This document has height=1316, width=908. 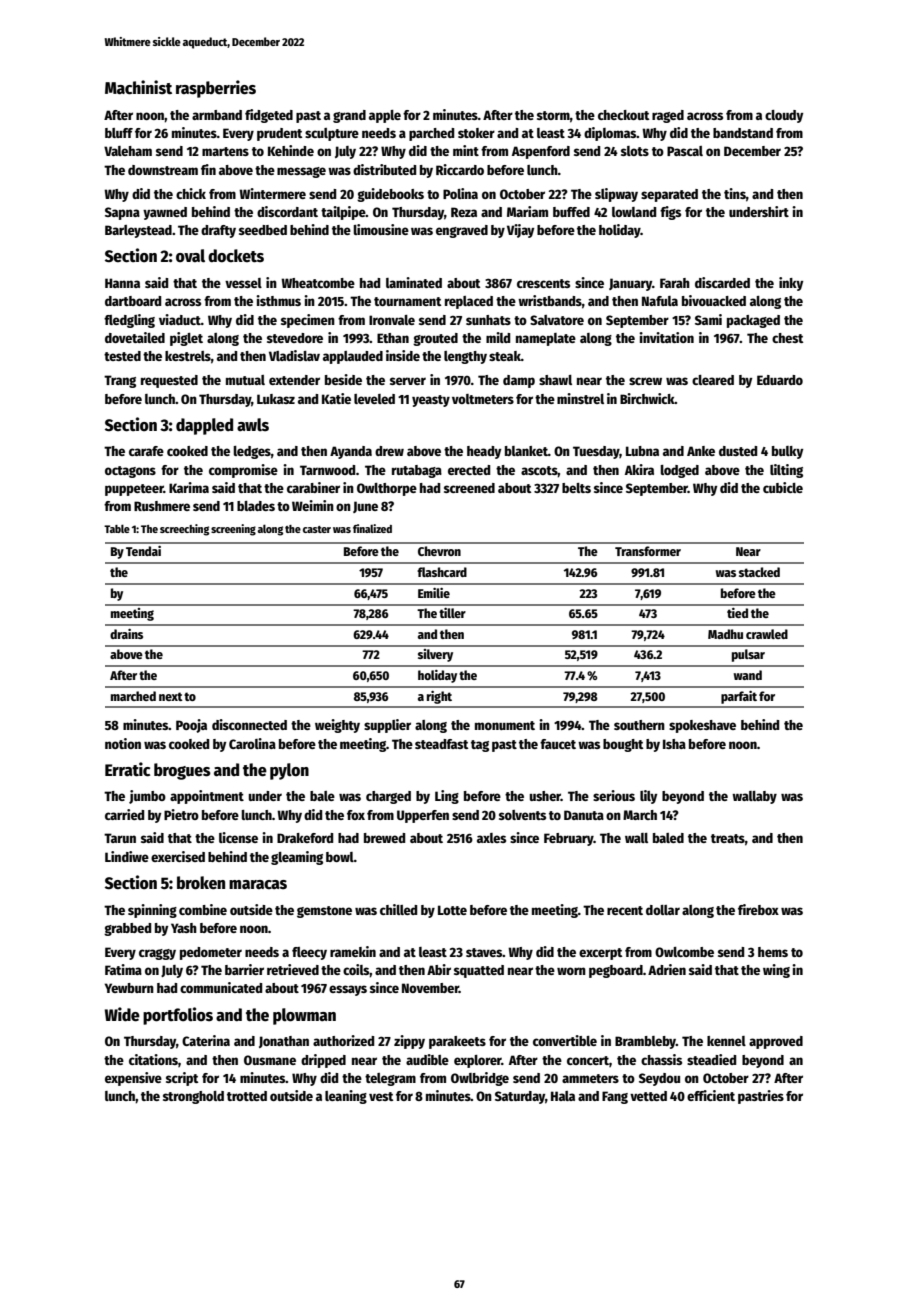 What do you see at coordinates (206, 1040) in the document?
I see `Caterina` at bounding box center [206, 1040].
